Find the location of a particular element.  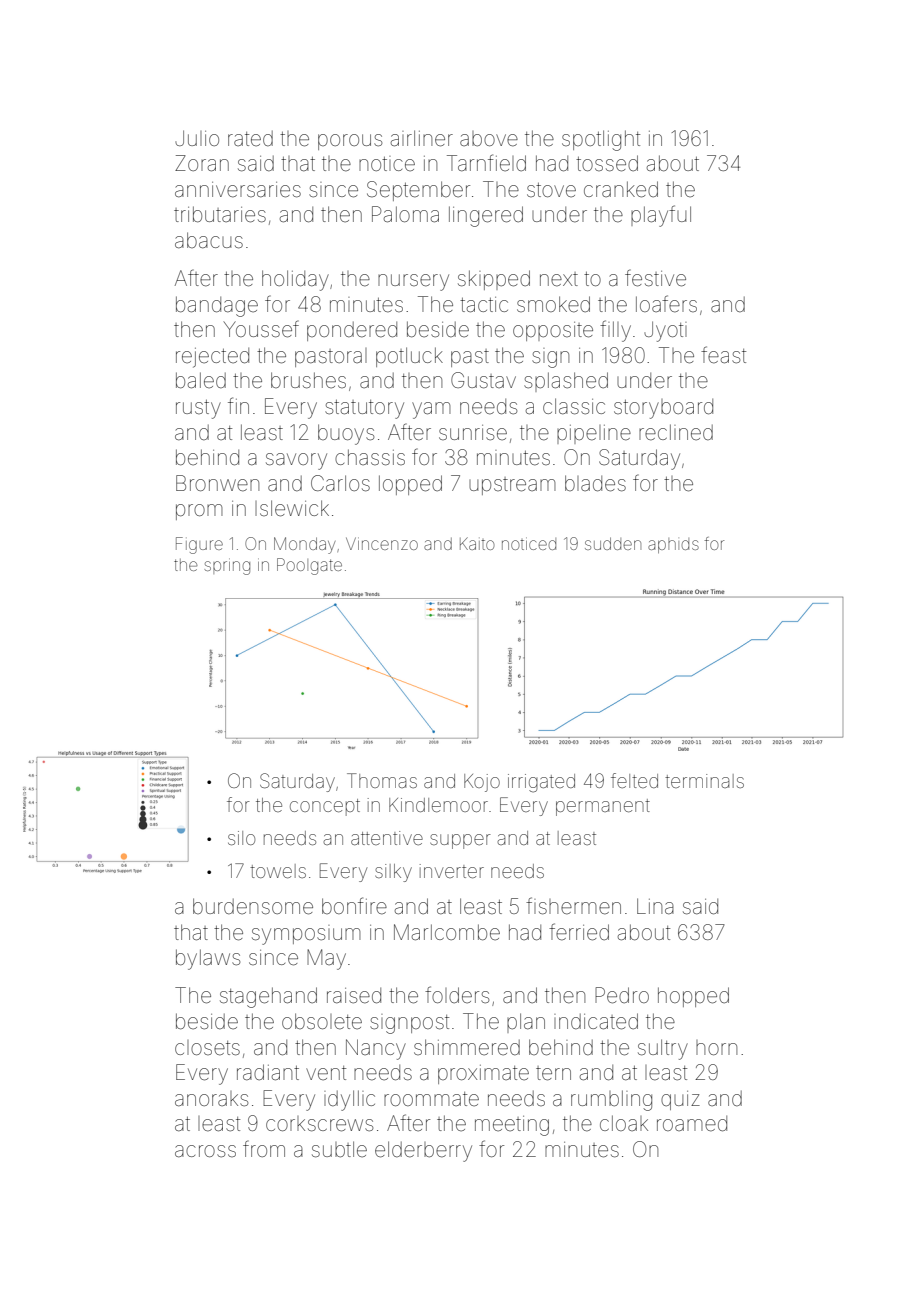

prom is located at coordinates (199, 512).
